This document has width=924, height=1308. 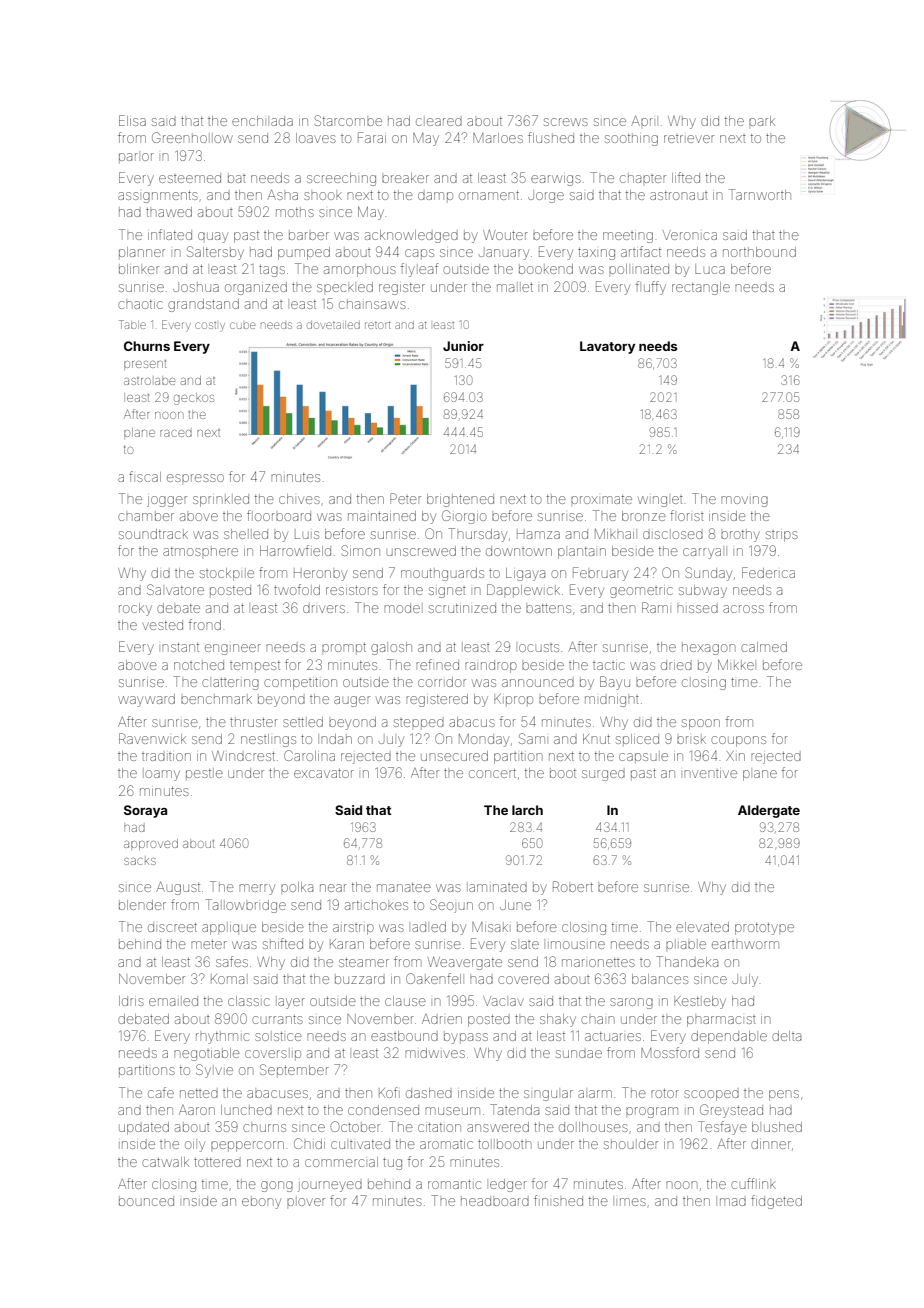 What do you see at coordinates (442, 1019) in the document?
I see `Adrien` at bounding box center [442, 1019].
